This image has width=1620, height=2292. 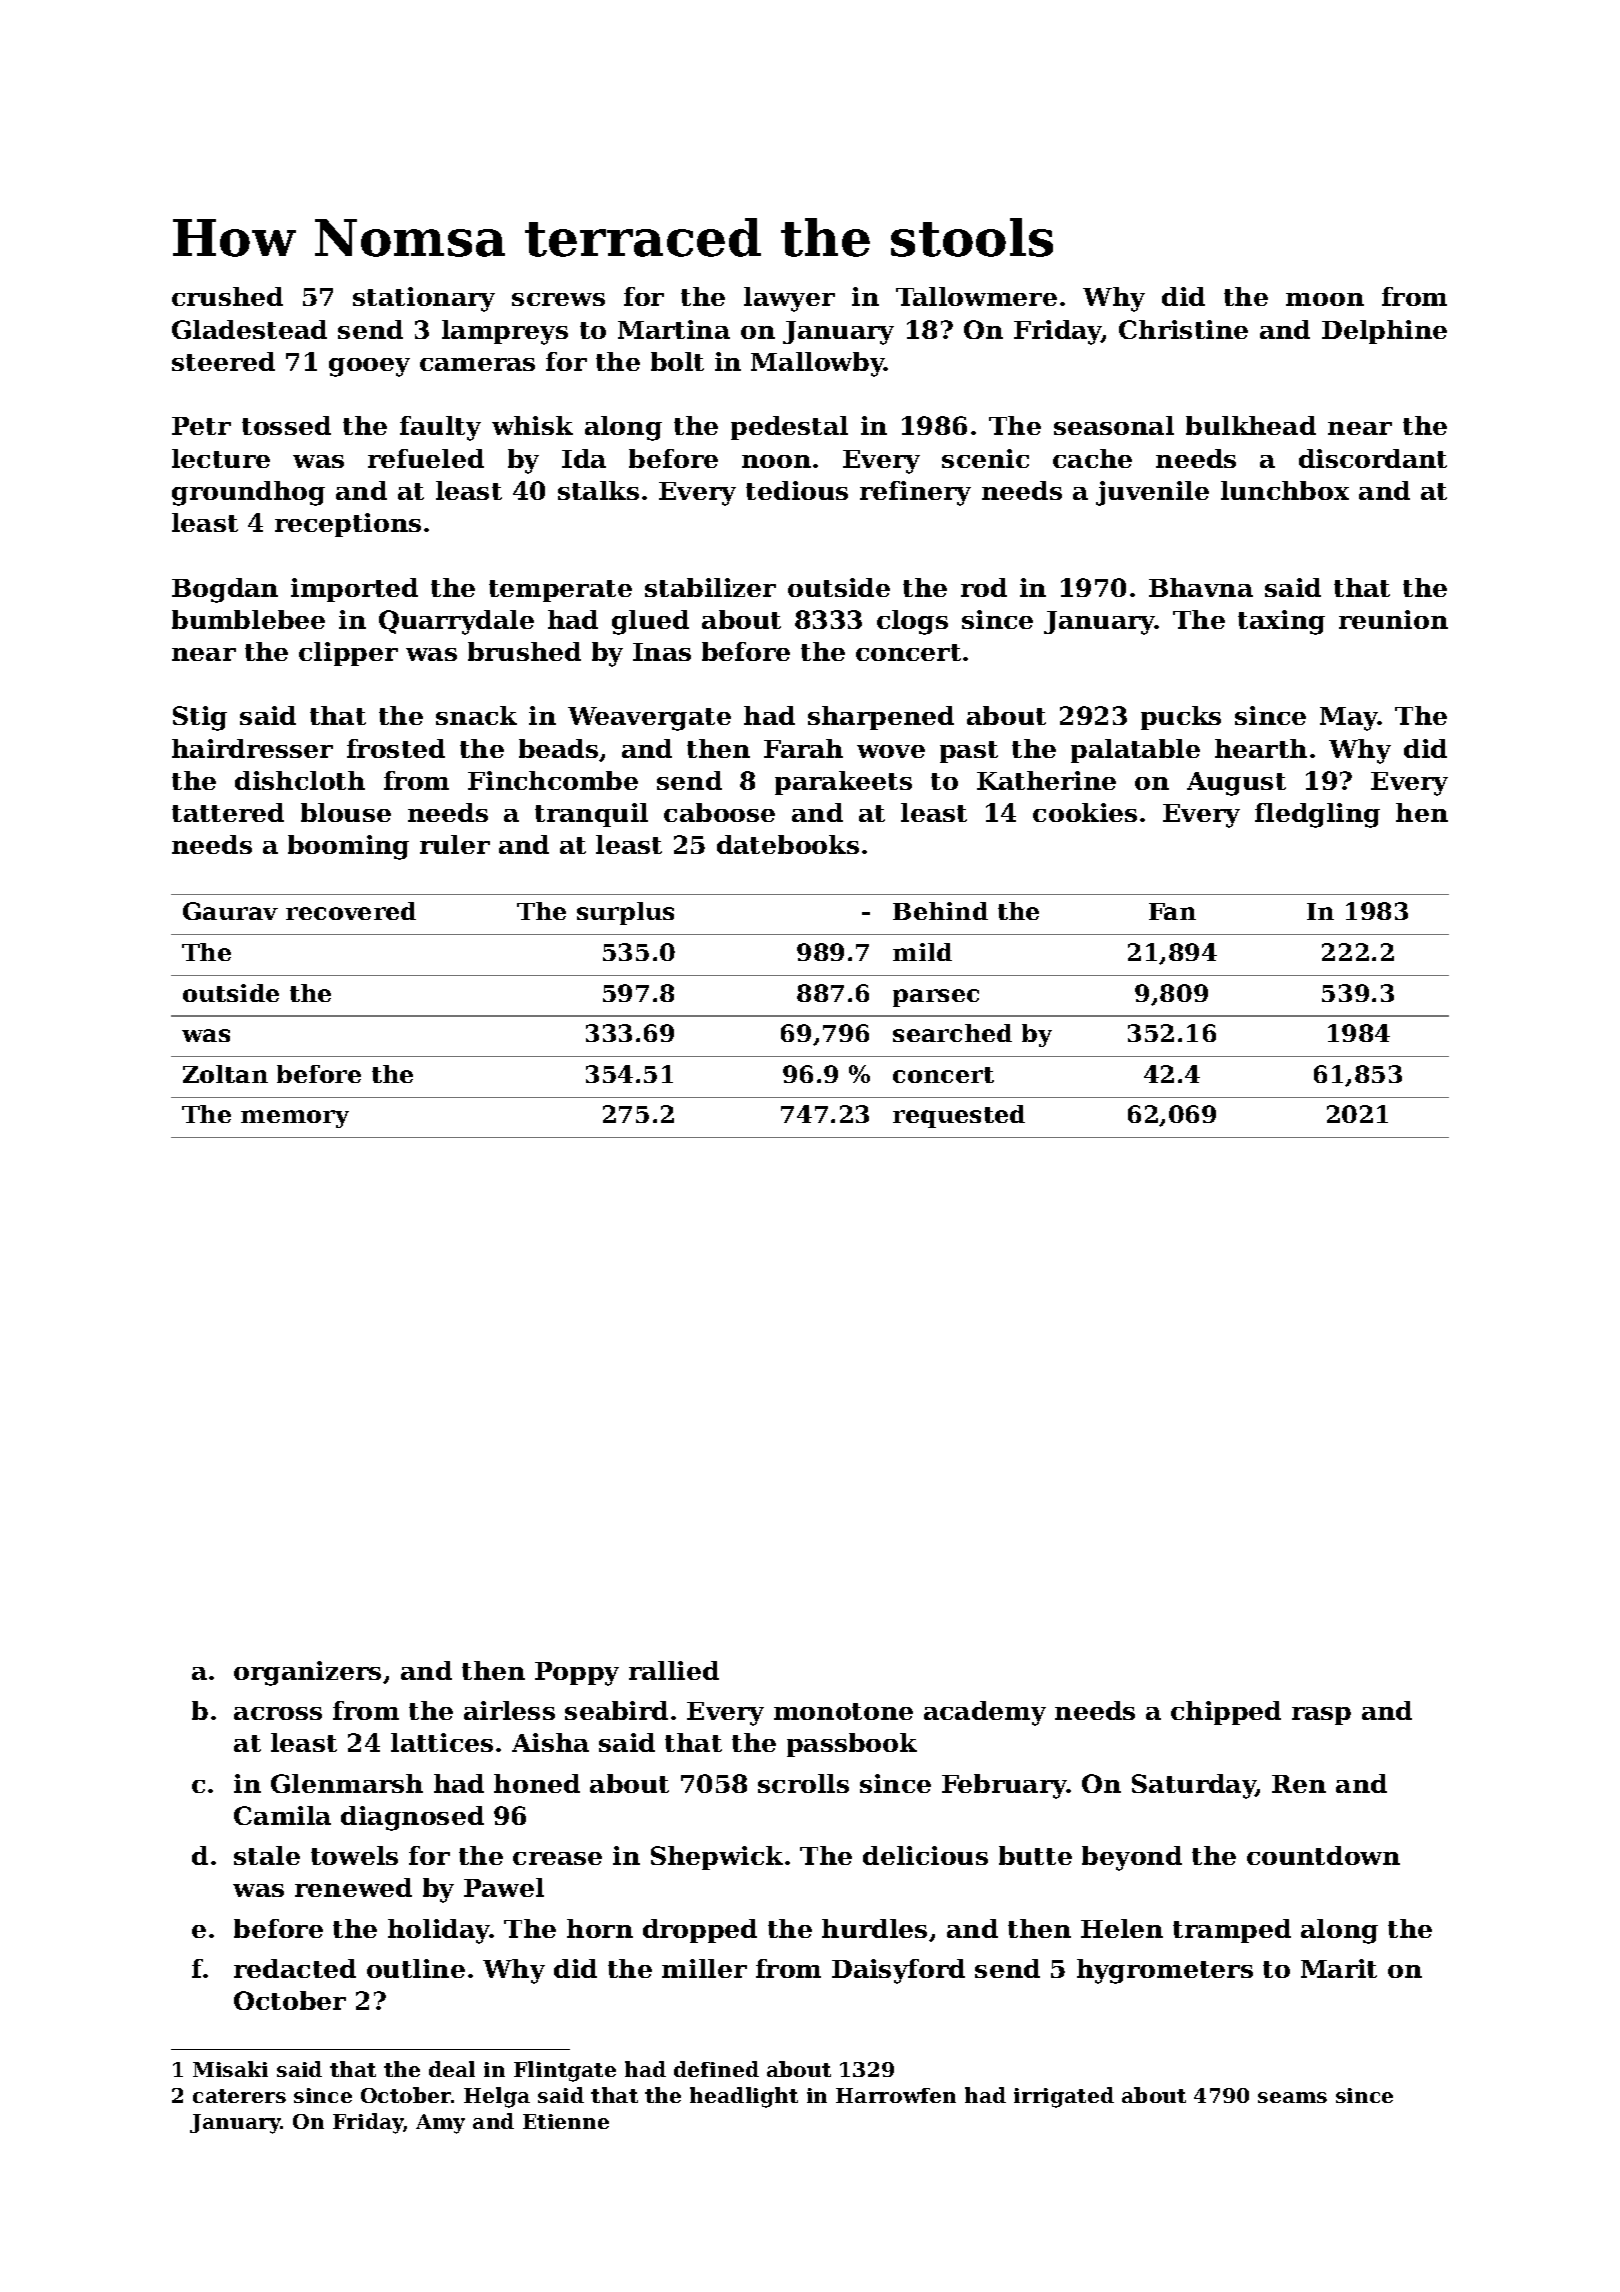 I want to click on Amy, so click(x=440, y=2124).
